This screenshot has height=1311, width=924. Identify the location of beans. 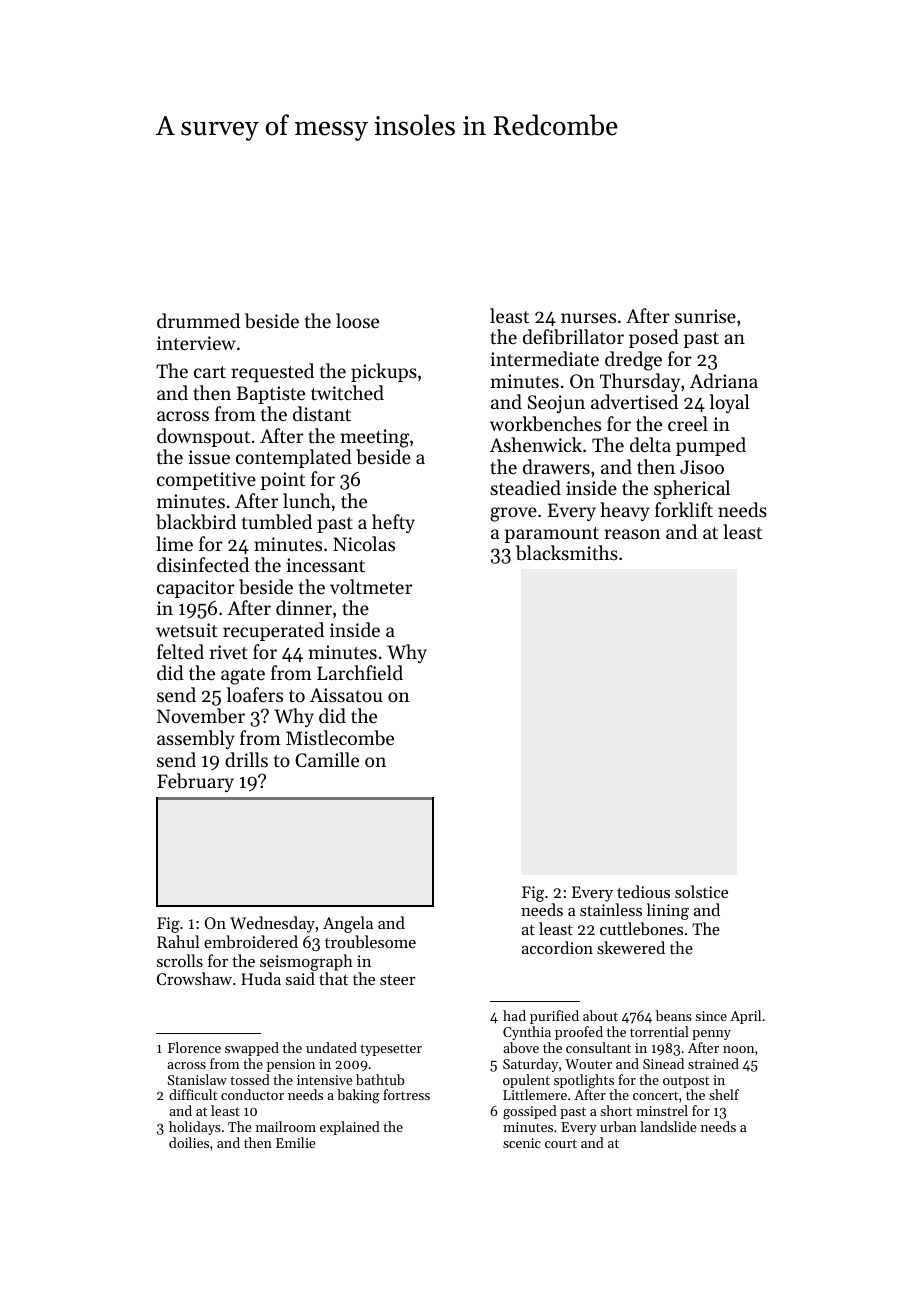
(674, 1015).
